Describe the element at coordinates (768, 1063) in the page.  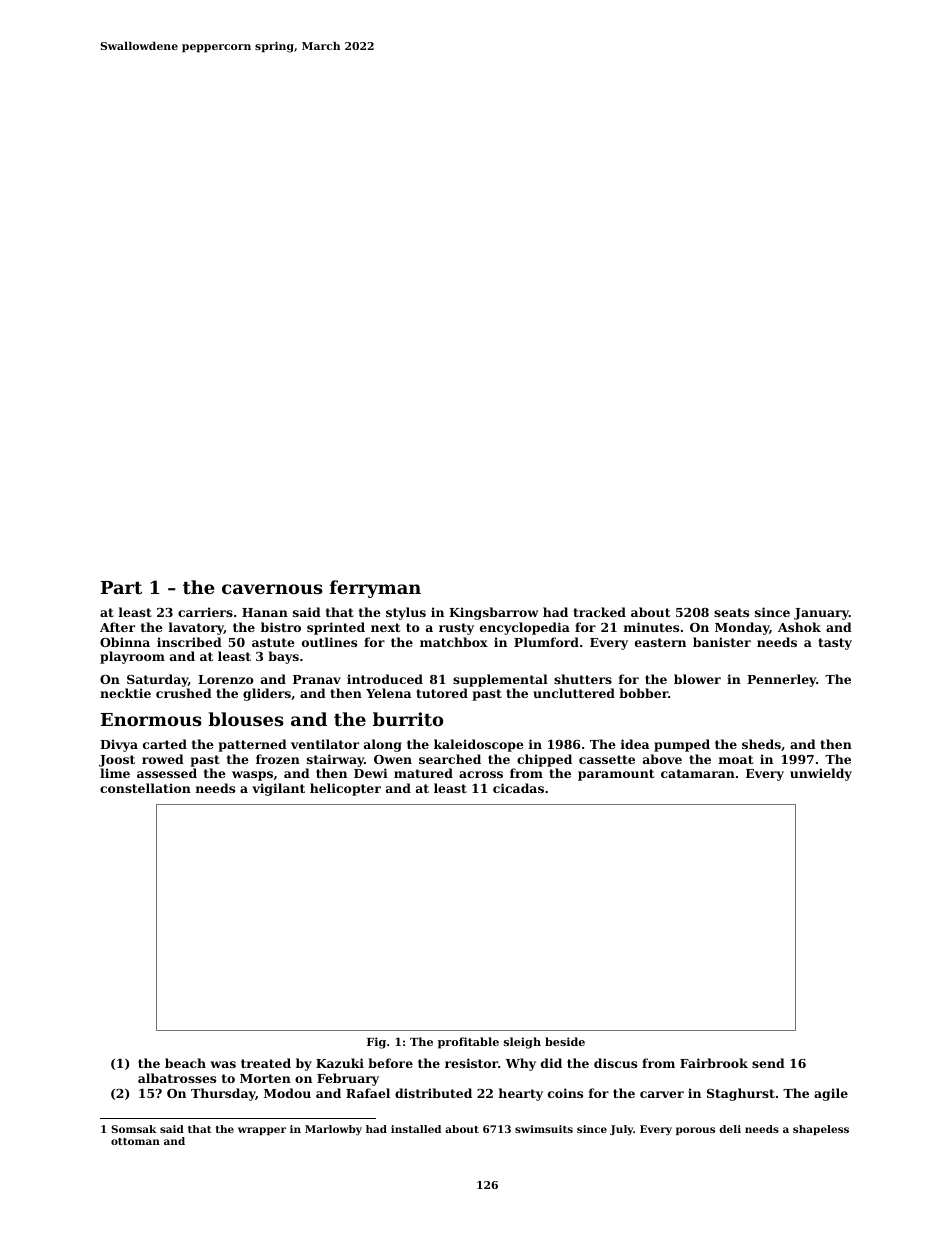
I see `send` at that location.
